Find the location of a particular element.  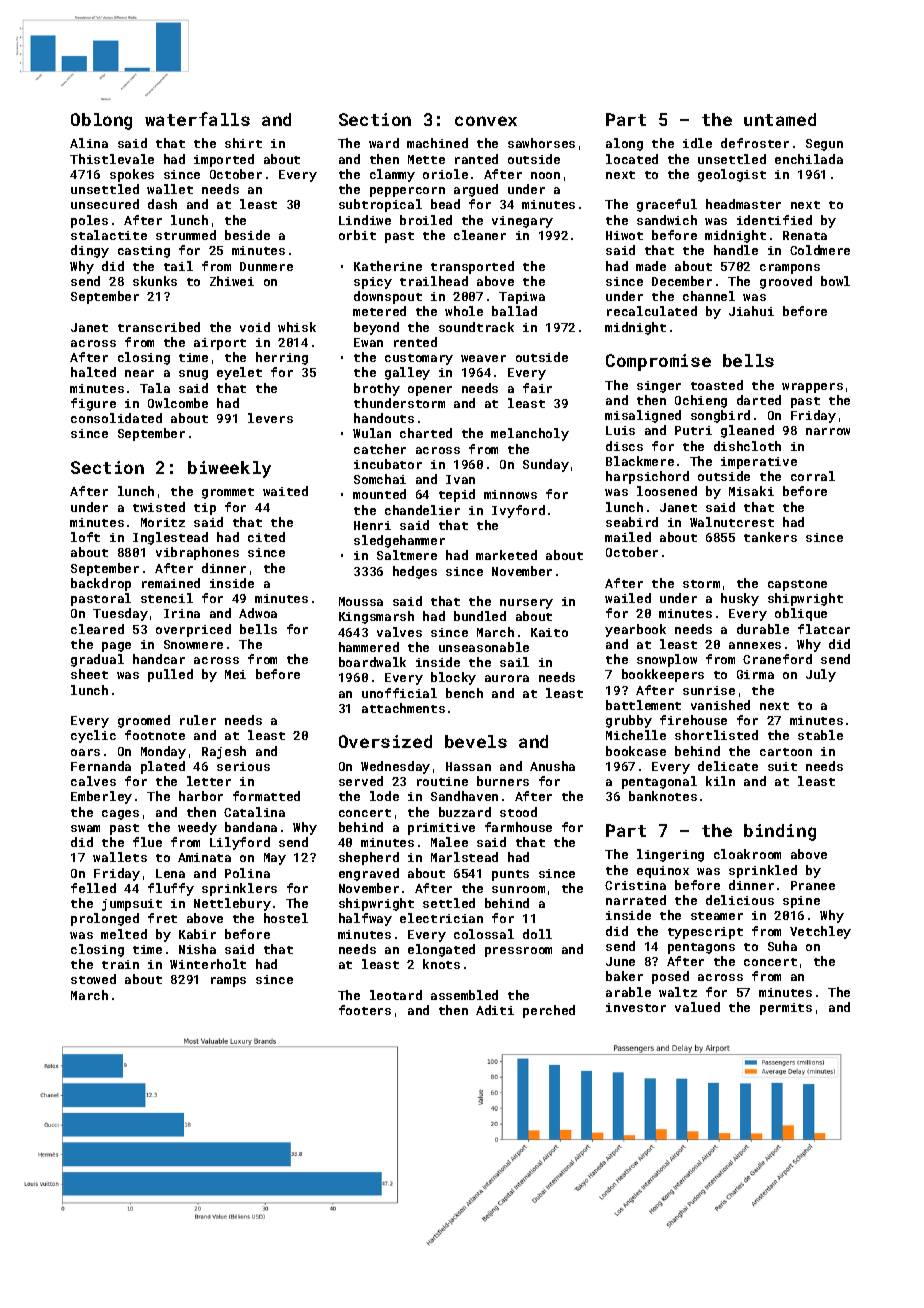

marketed is located at coordinates (506, 555).
